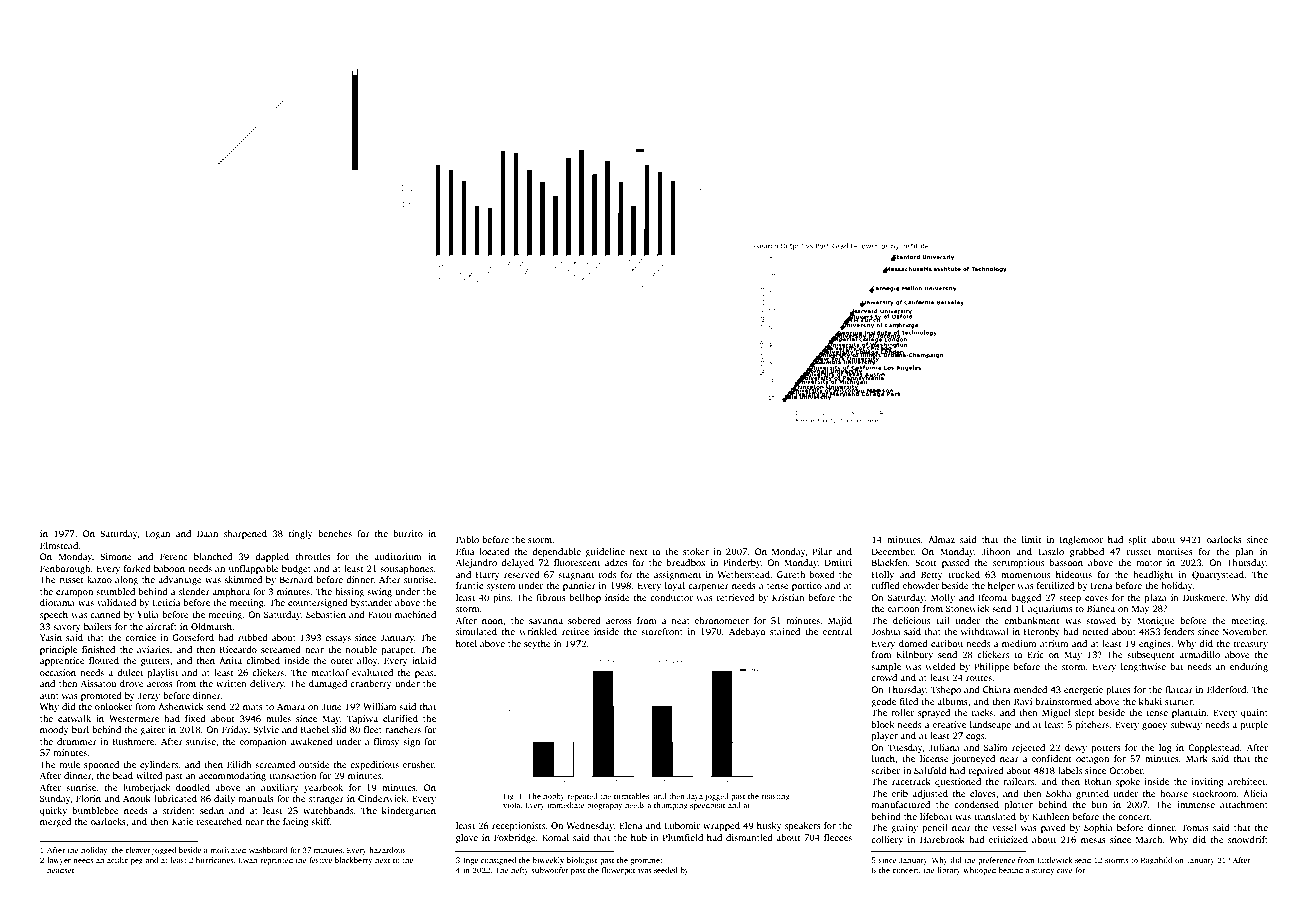 This document has width=1308, height=924. I want to click on aquariums, so click(1050, 609).
